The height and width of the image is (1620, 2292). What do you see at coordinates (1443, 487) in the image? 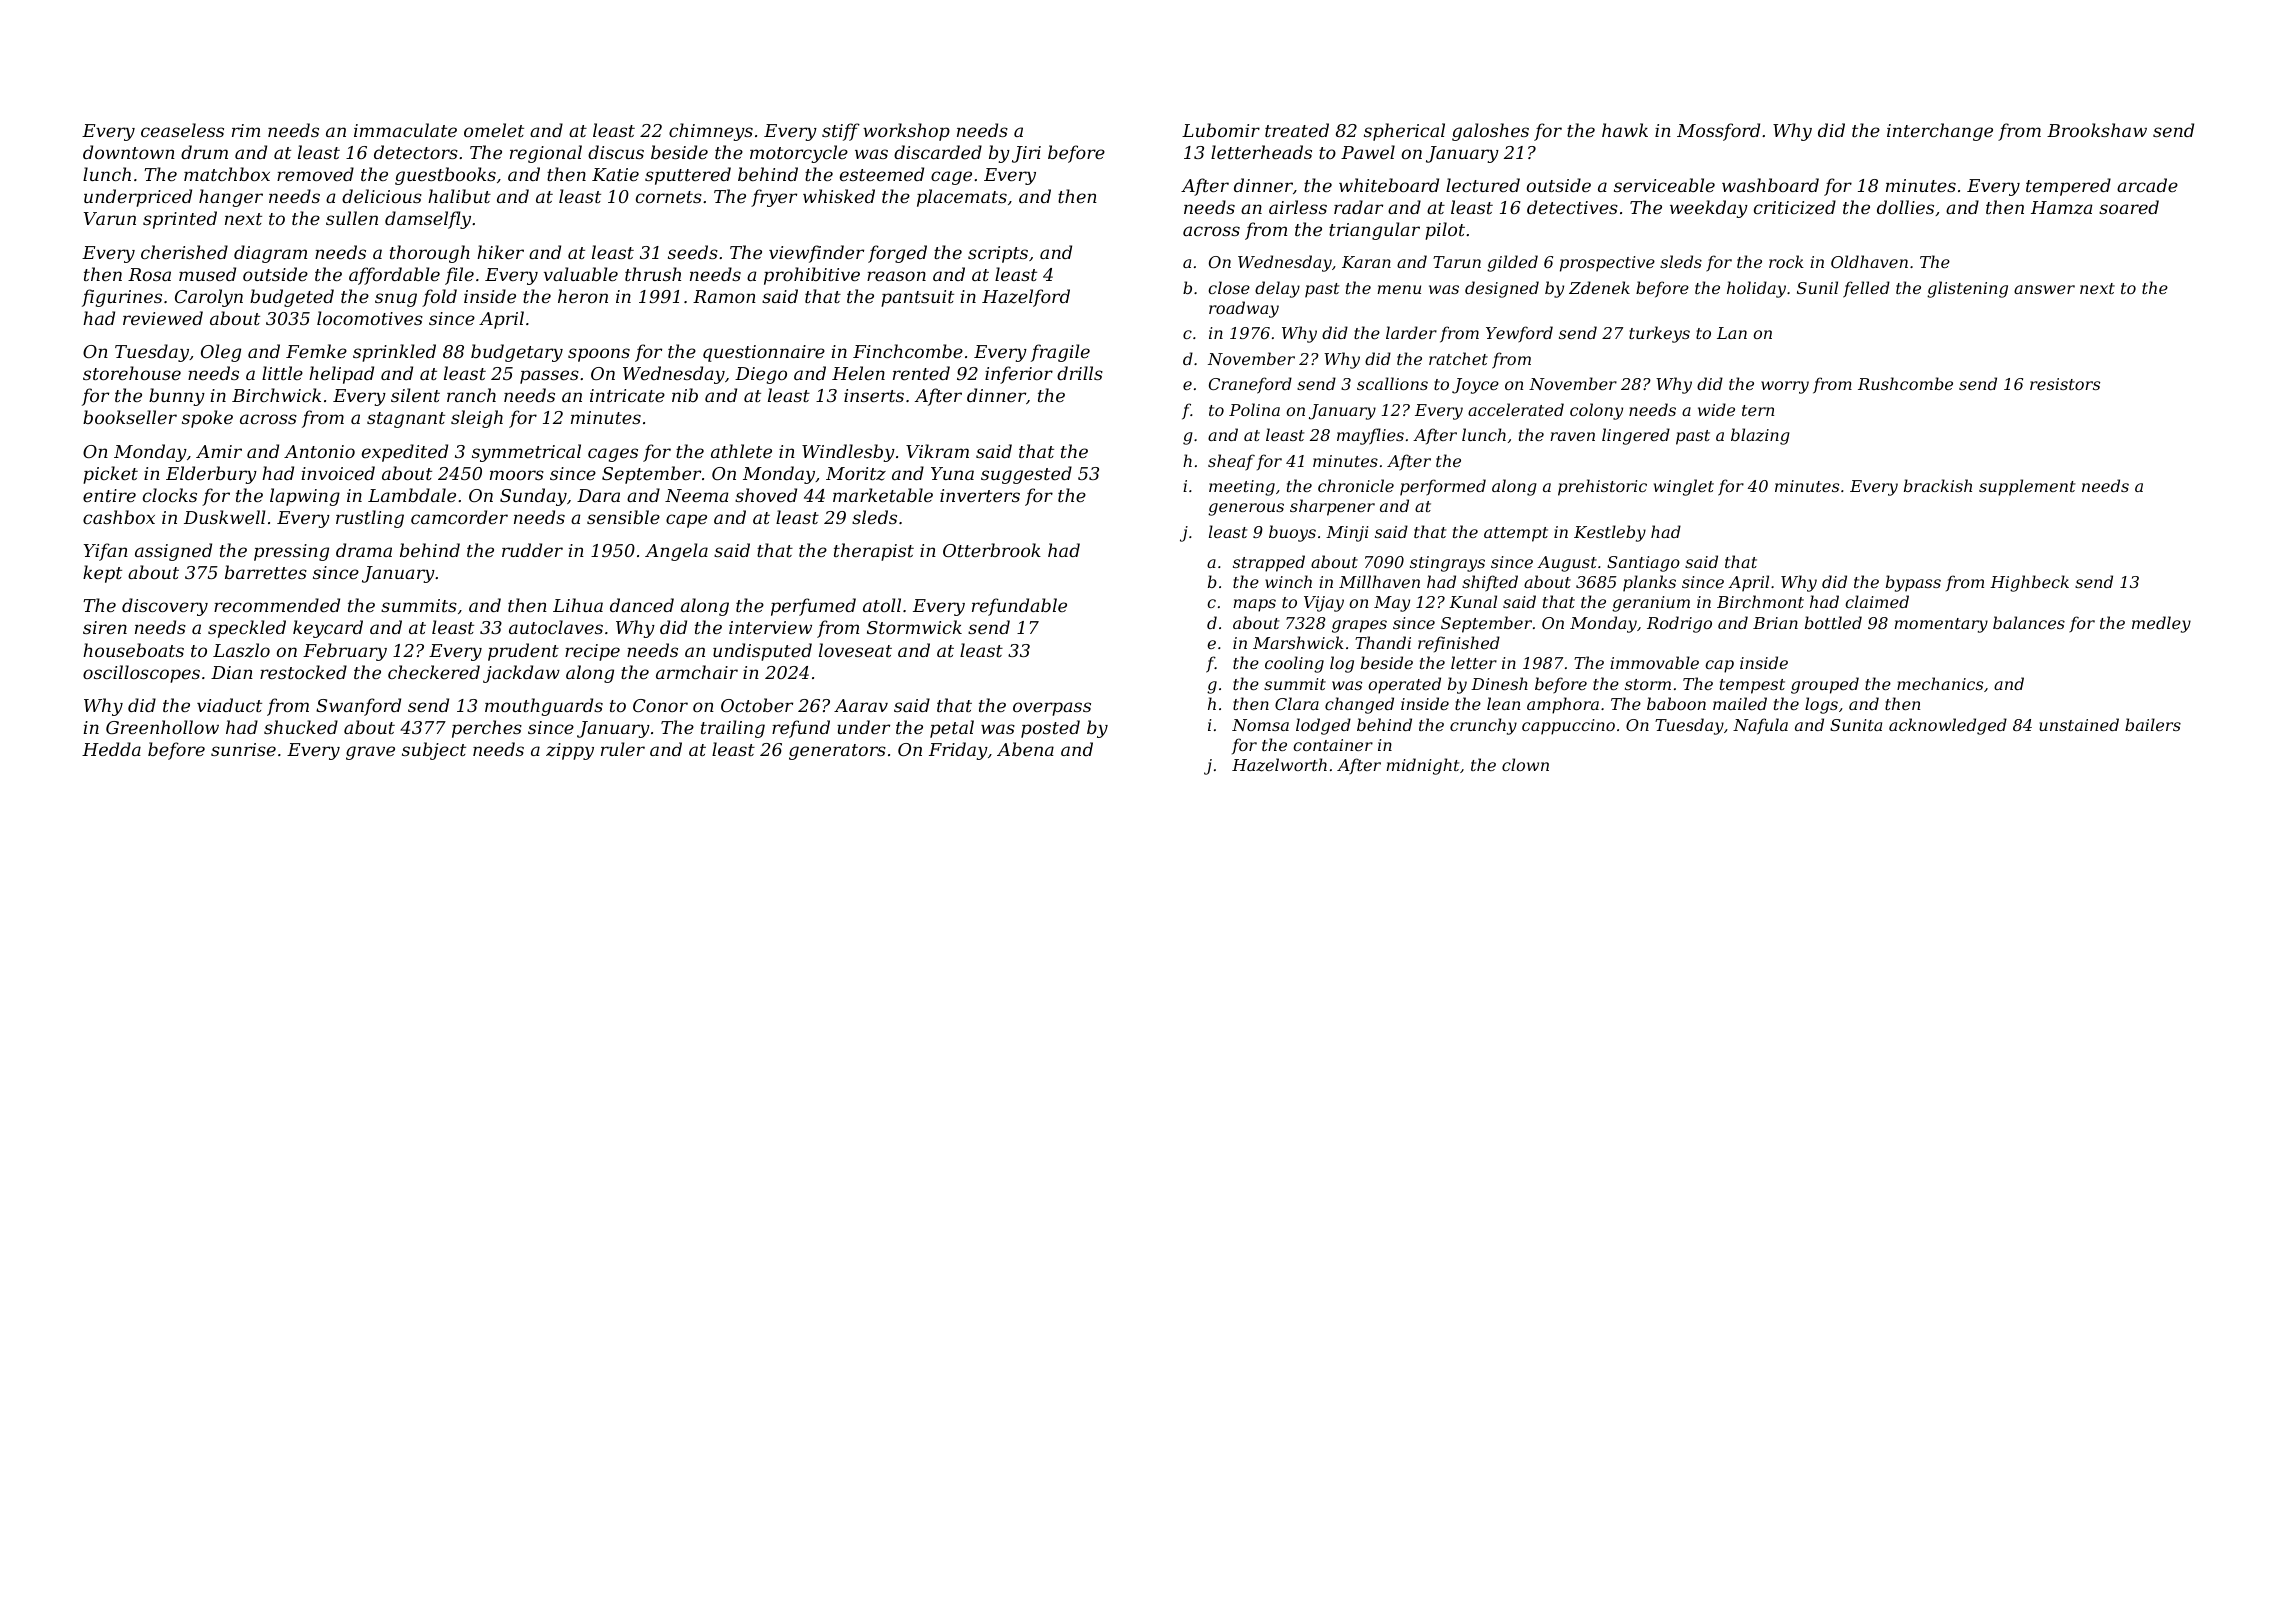
I see `performed` at bounding box center [1443, 487].
